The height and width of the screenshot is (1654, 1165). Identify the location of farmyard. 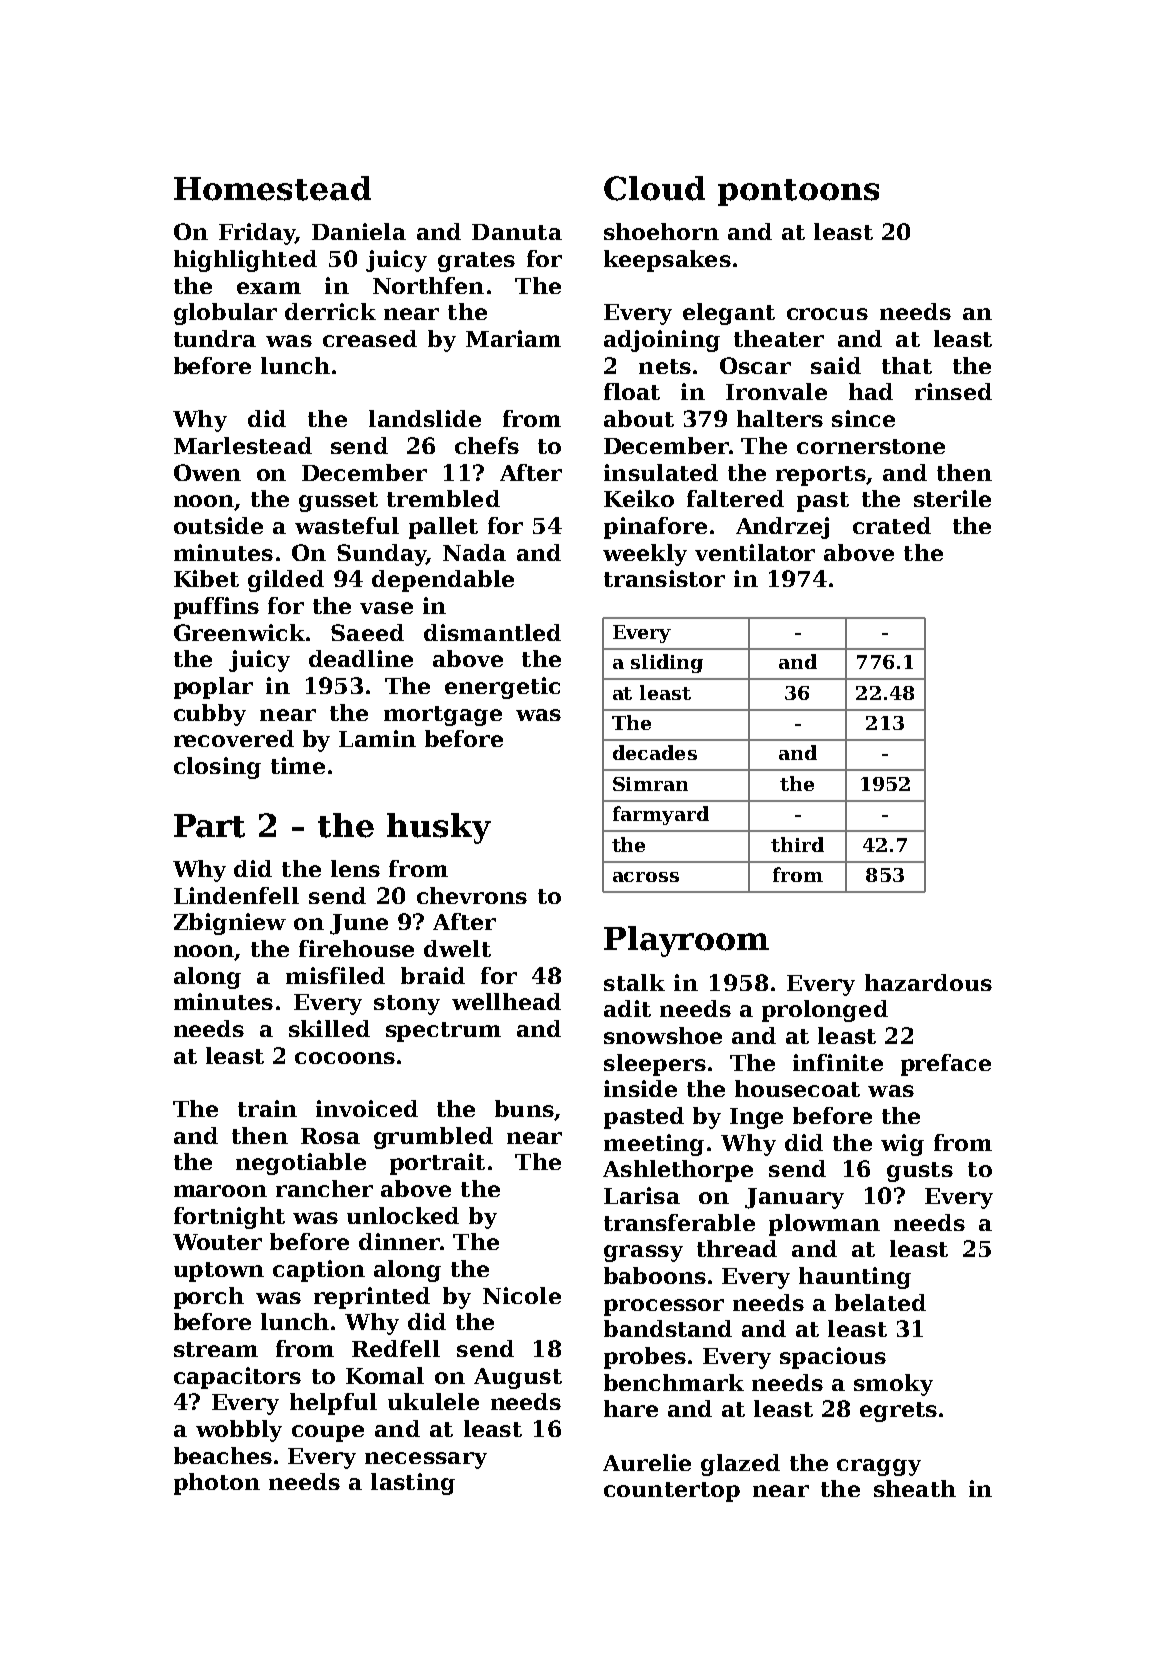
(661, 815).
